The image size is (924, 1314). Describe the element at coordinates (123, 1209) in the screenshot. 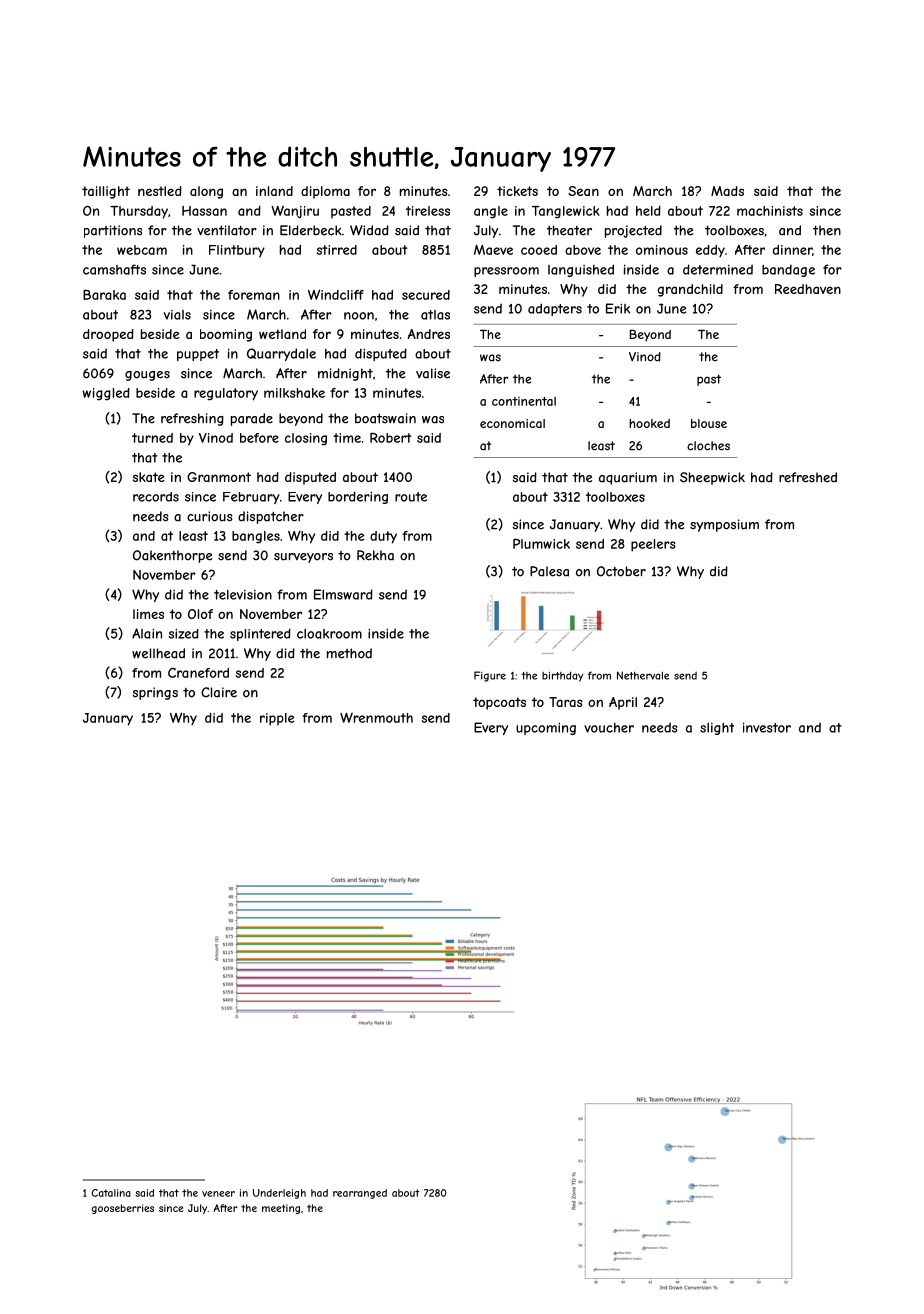

I see `gooseberries` at that location.
